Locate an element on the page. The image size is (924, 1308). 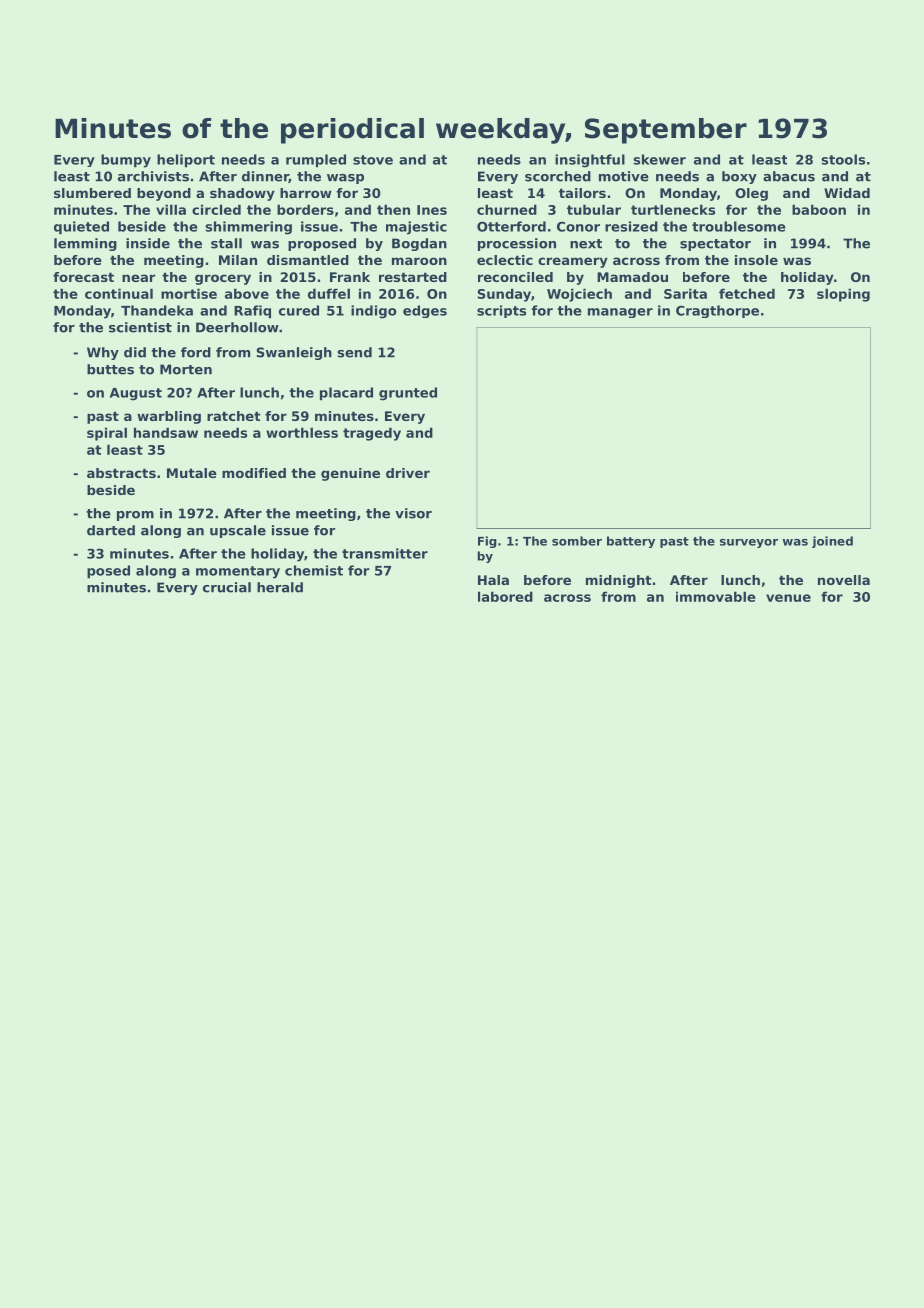
tragedy is located at coordinates (372, 434).
